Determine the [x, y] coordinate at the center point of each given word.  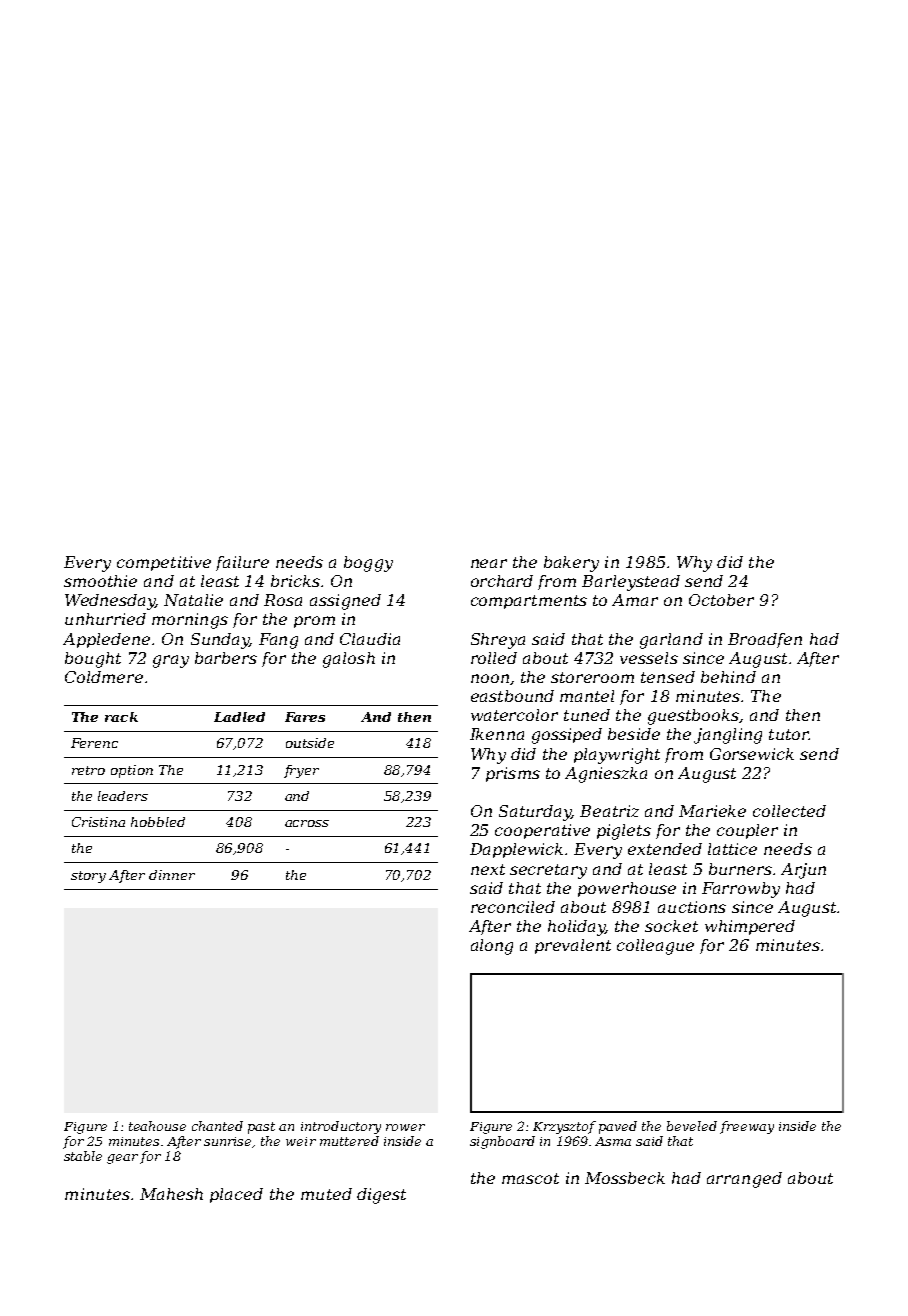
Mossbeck [625, 1178]
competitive [164, 563]
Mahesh [171, 1194]
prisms [513, 774]
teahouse [157, 1126]
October [721, 600]
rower [405, 1127]
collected [789, 811]
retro [88, 770]
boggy [368, 564]
